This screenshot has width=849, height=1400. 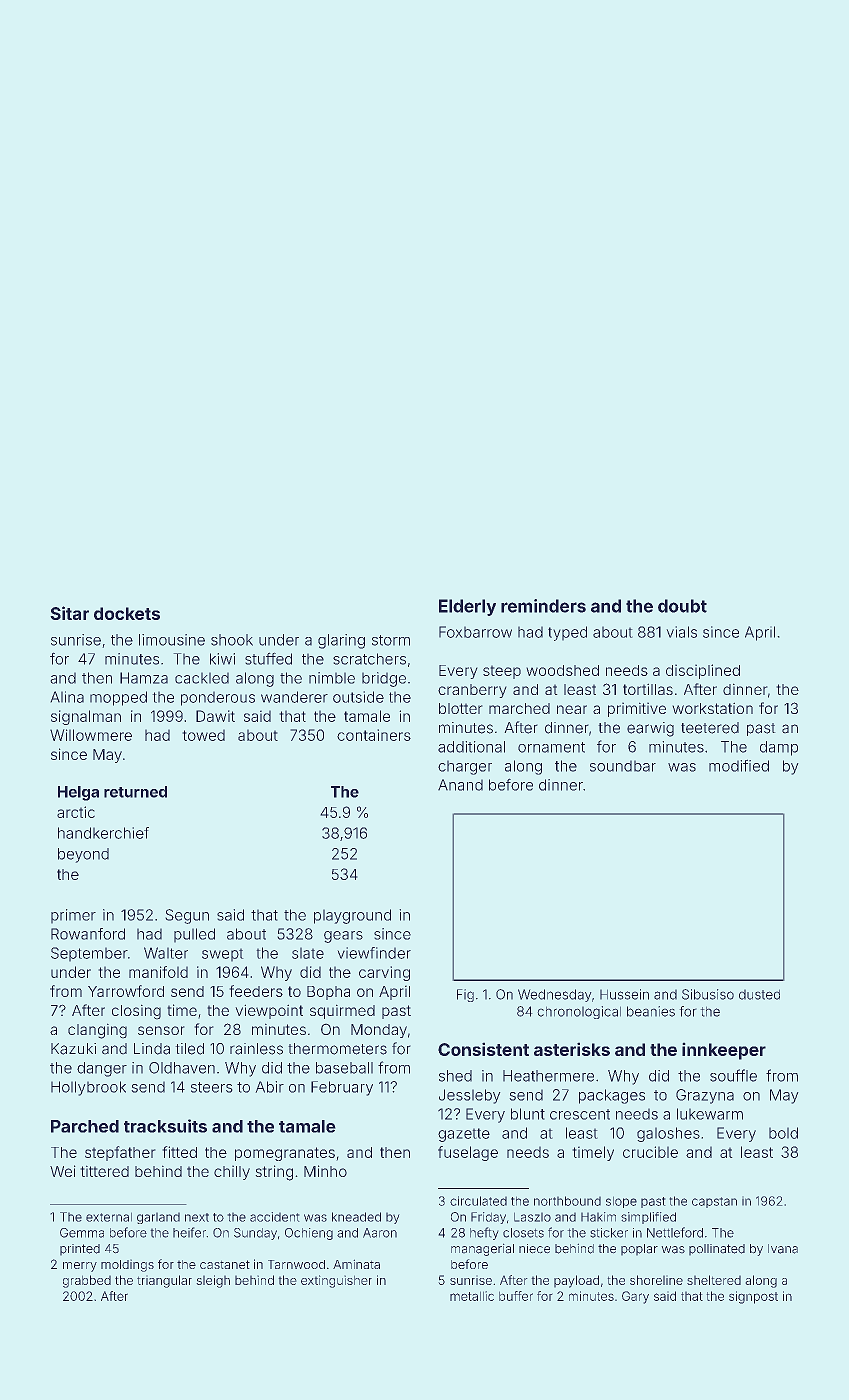 What do you see at coordinates (67, 697) in the screenshot?
I see `Alina` at bounding box center [67, 697].
